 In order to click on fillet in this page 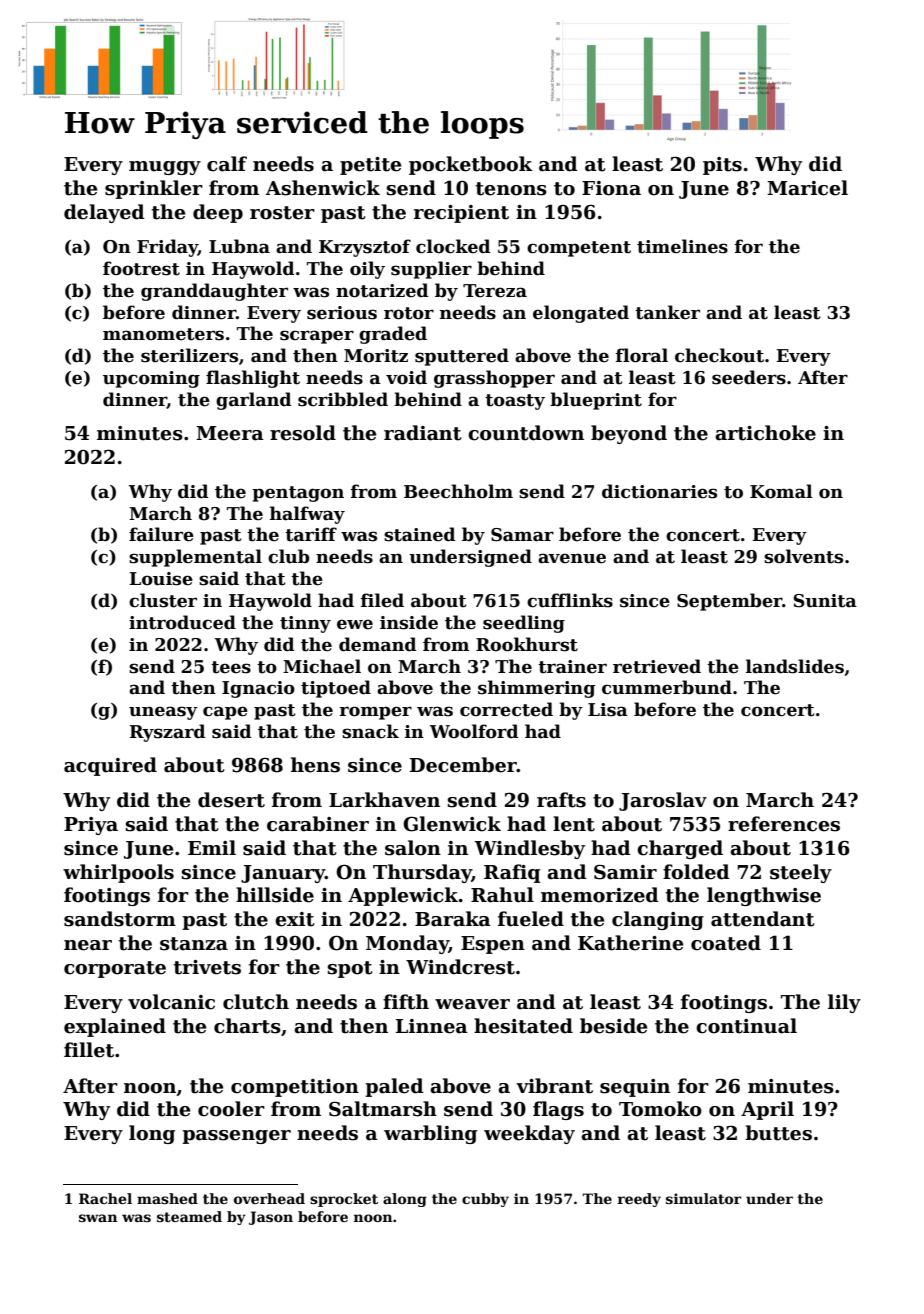, I will do `click(89, 1050)`.
